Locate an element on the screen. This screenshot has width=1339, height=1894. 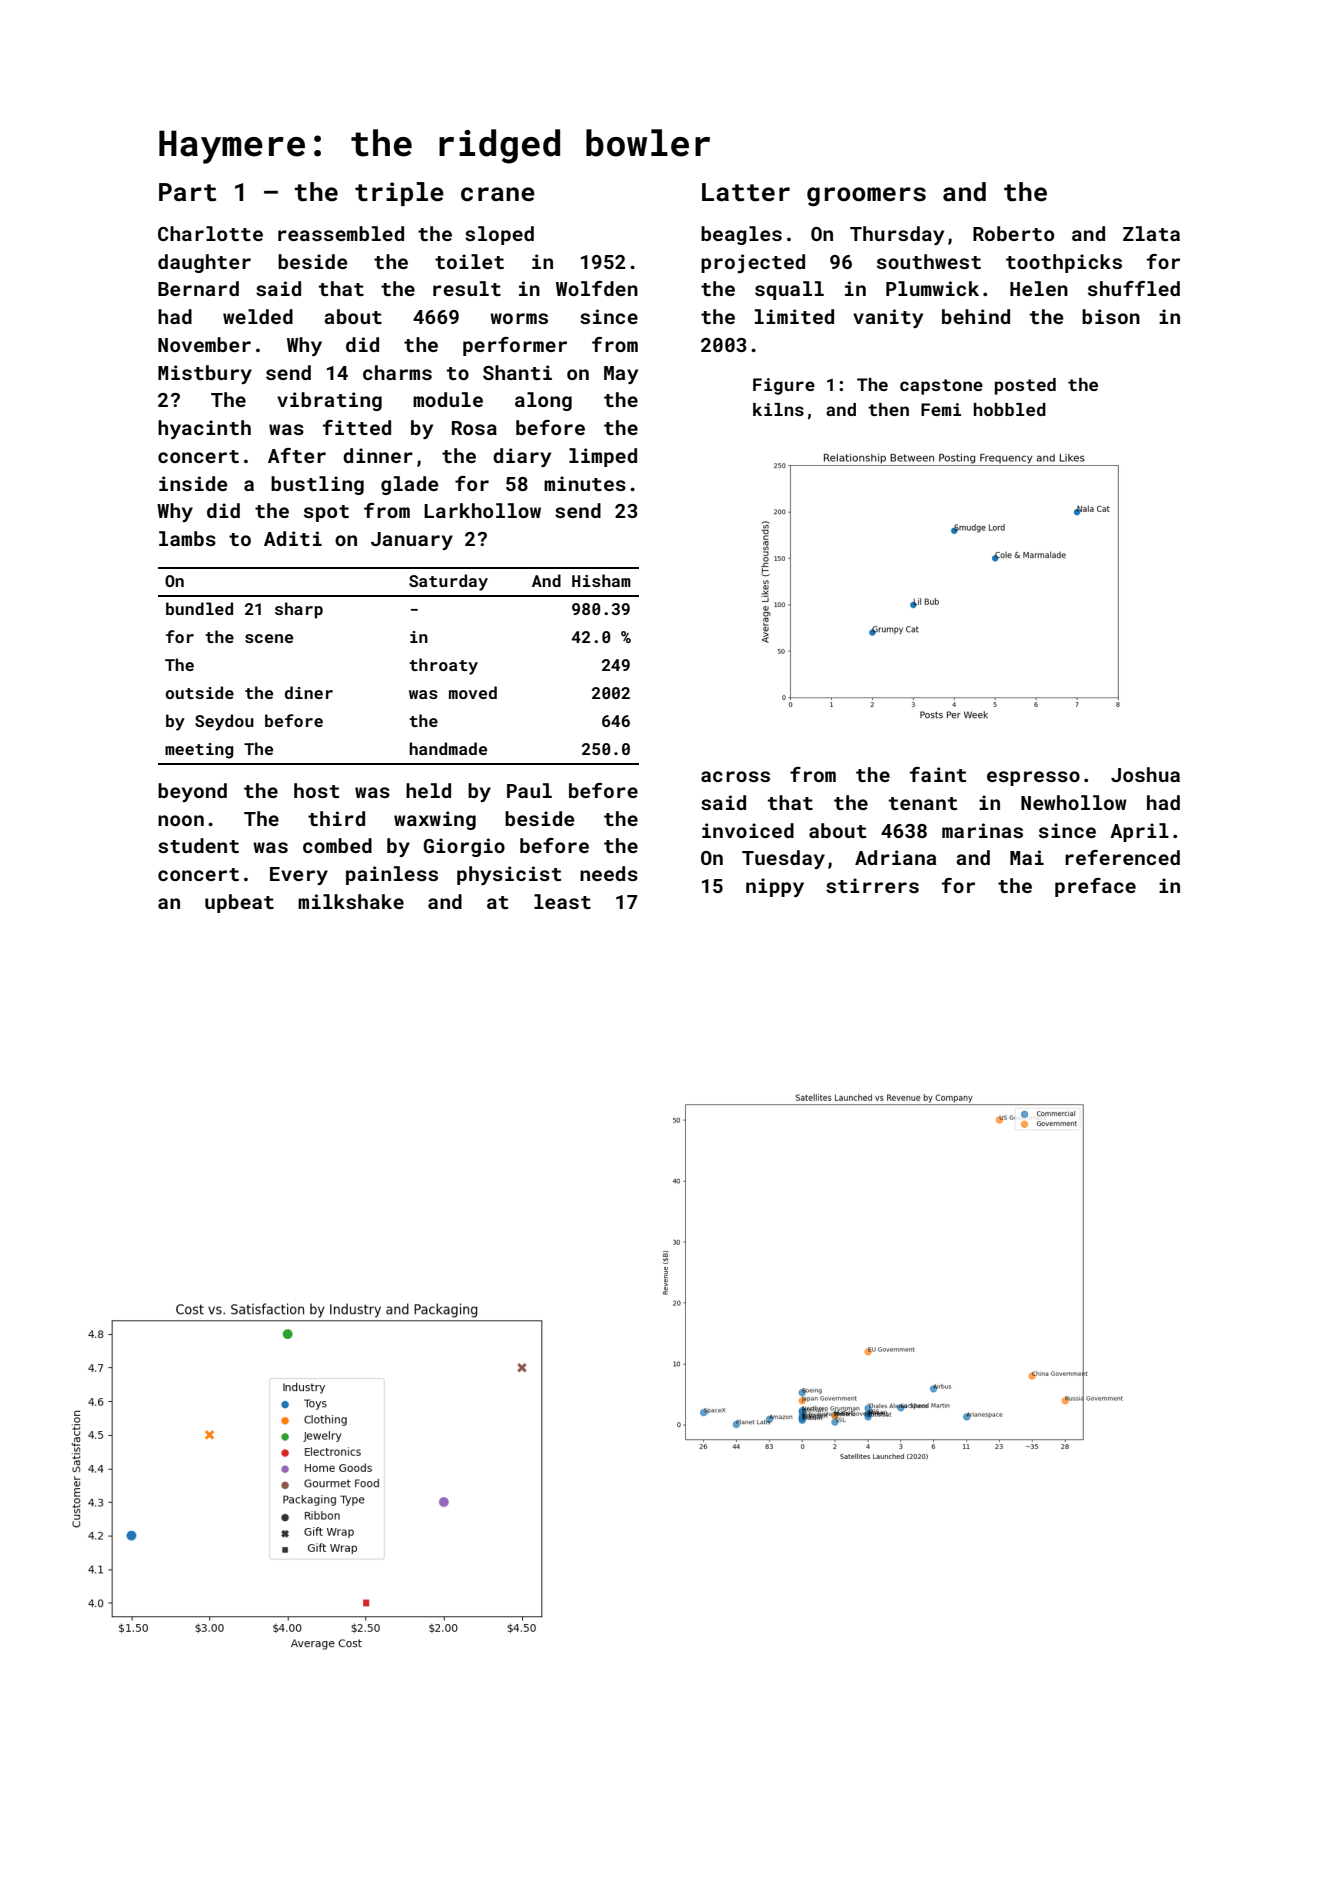
limped is located at coordinates (603, 457).
